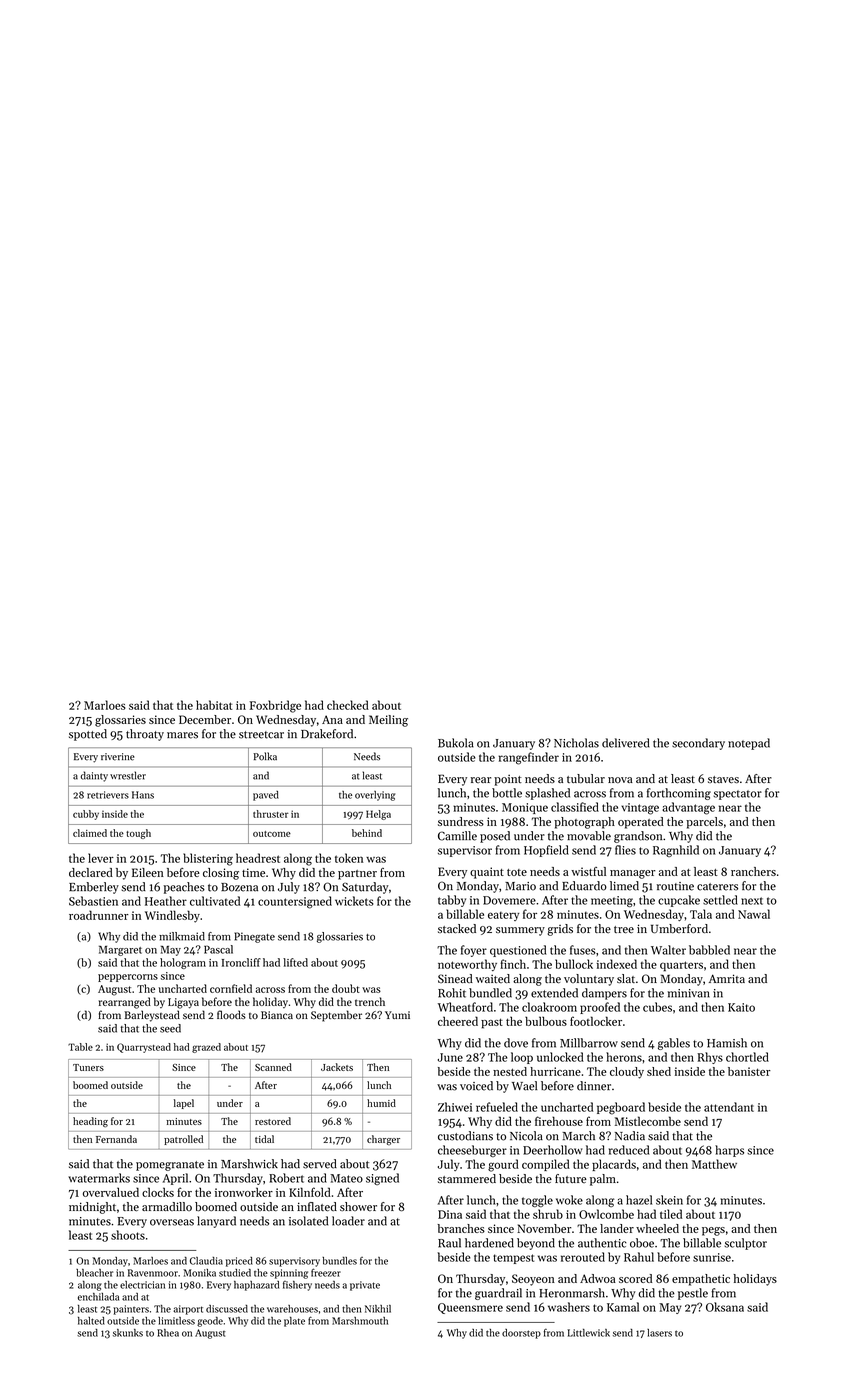  I want to click on Rhea, so click(168, 1333).
